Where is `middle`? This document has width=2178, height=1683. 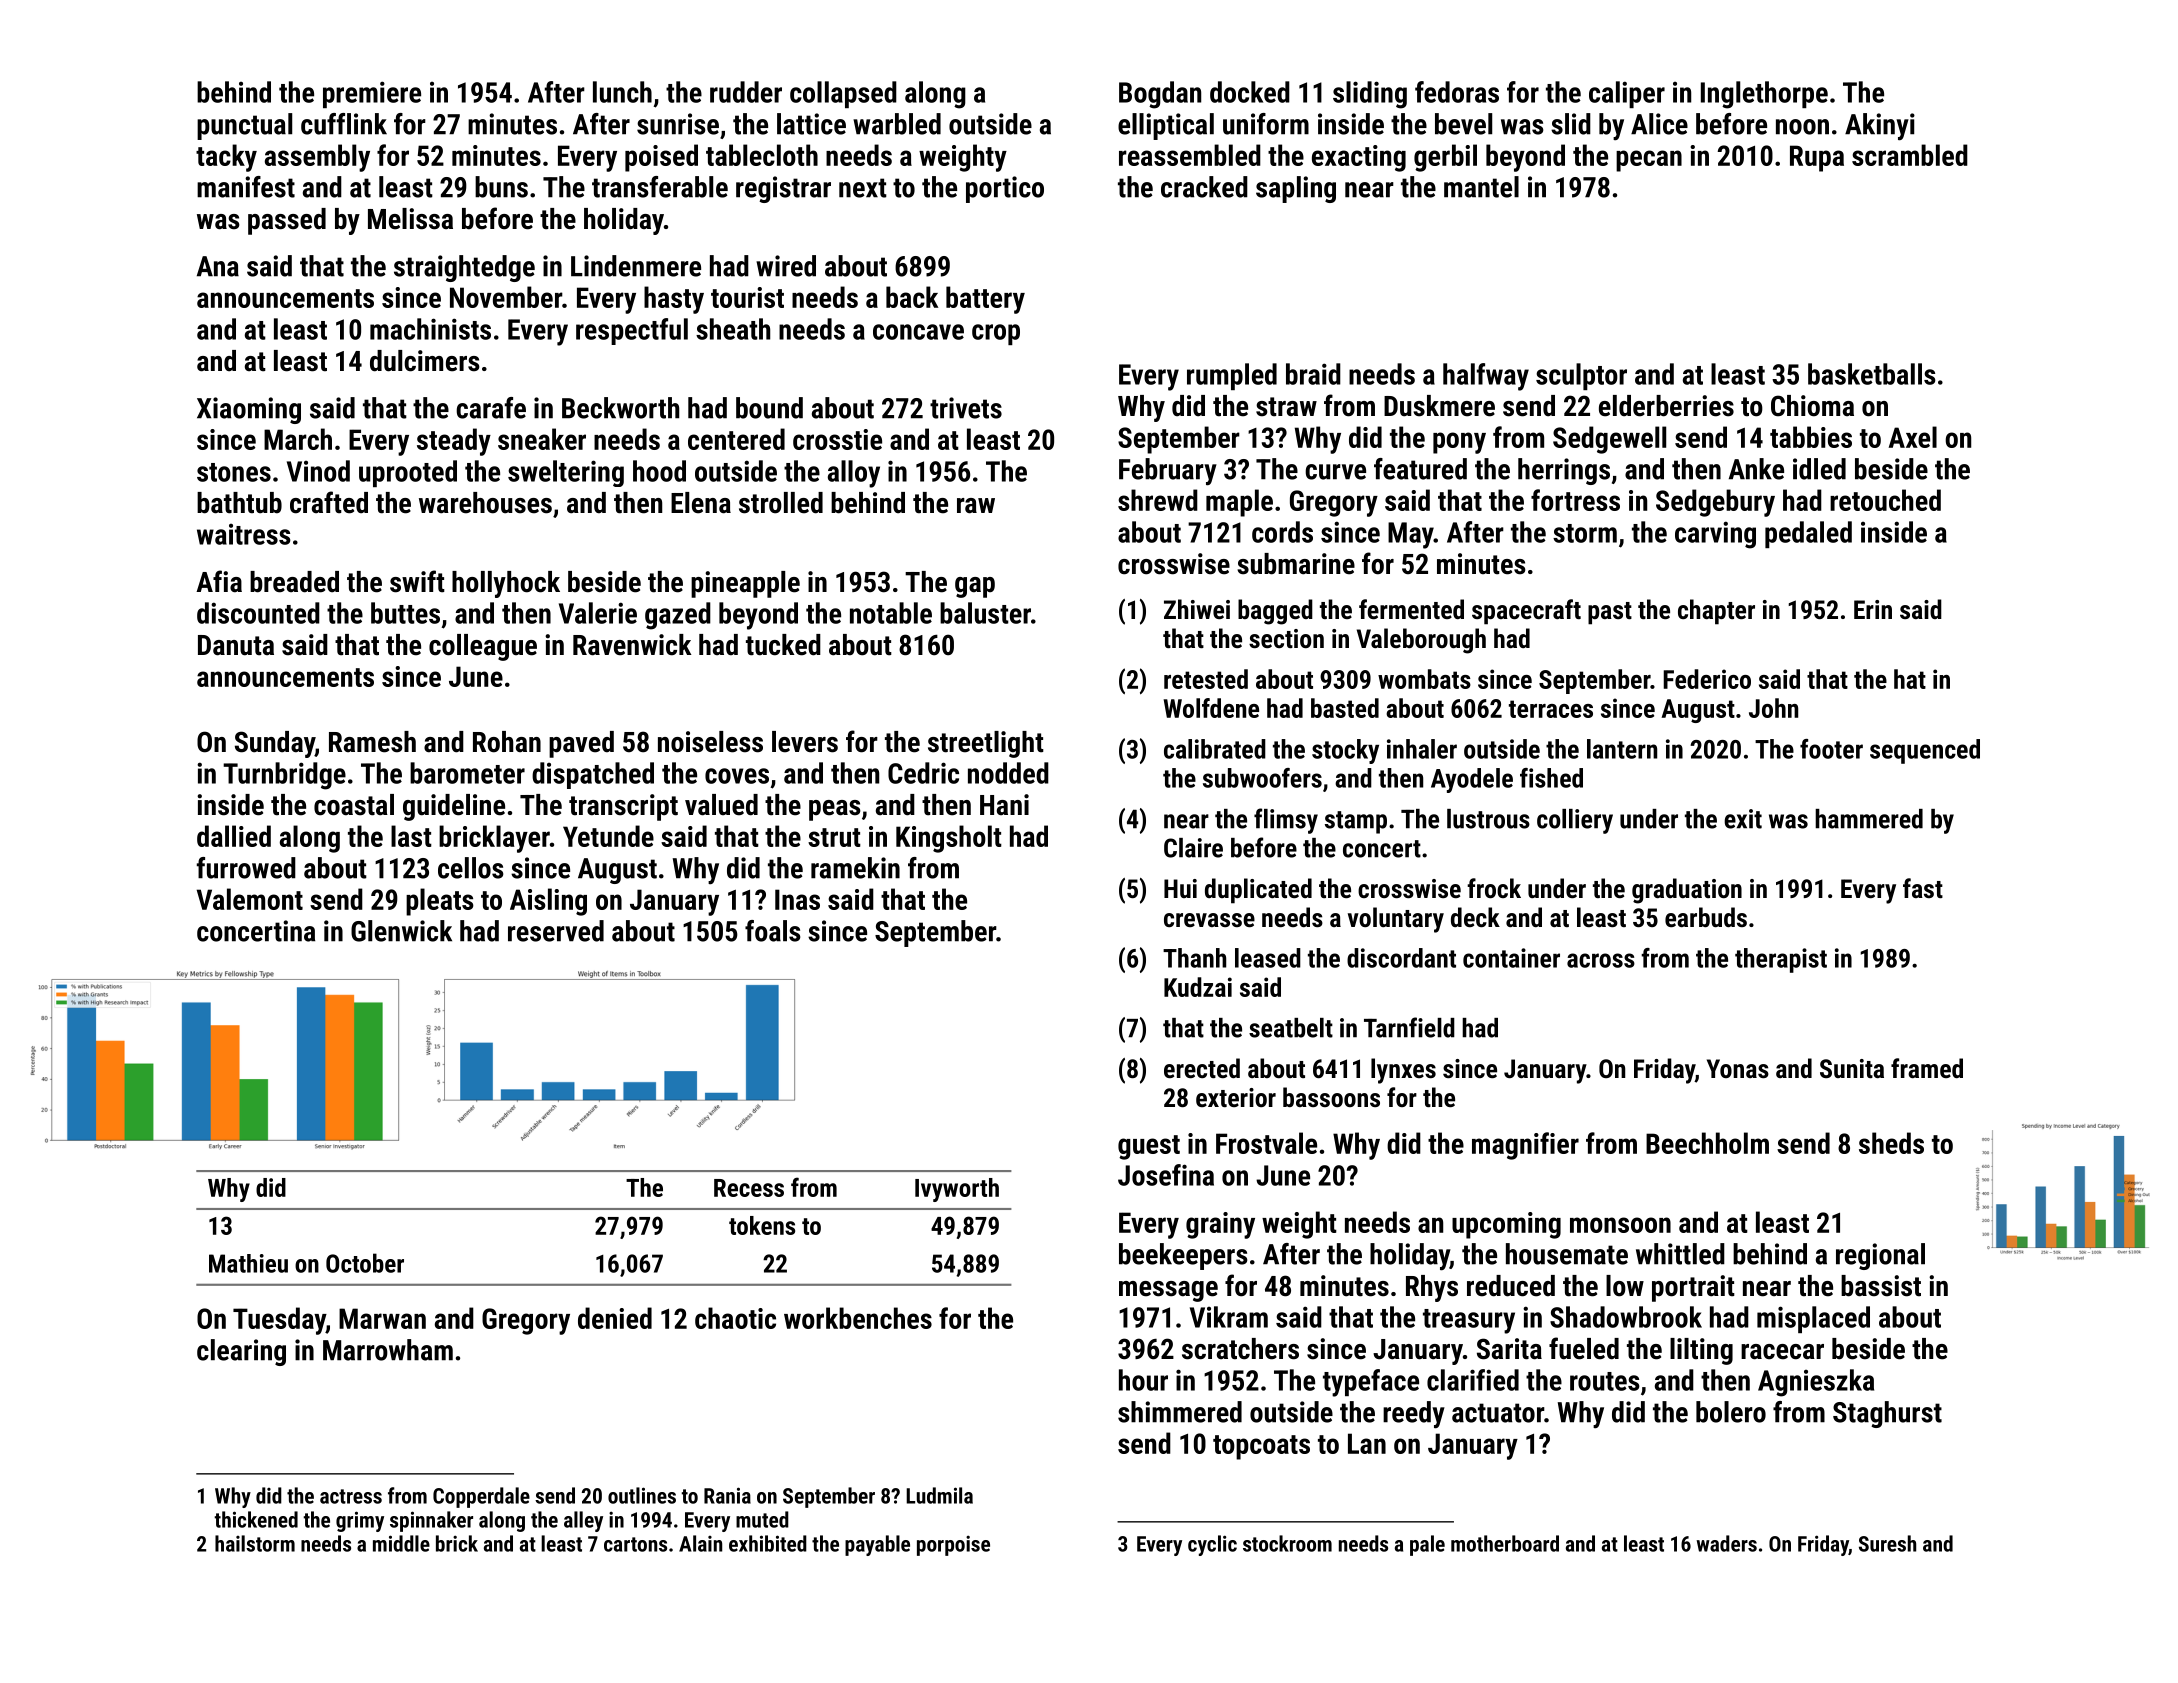 middle is located at coordinates (401, 1543).
